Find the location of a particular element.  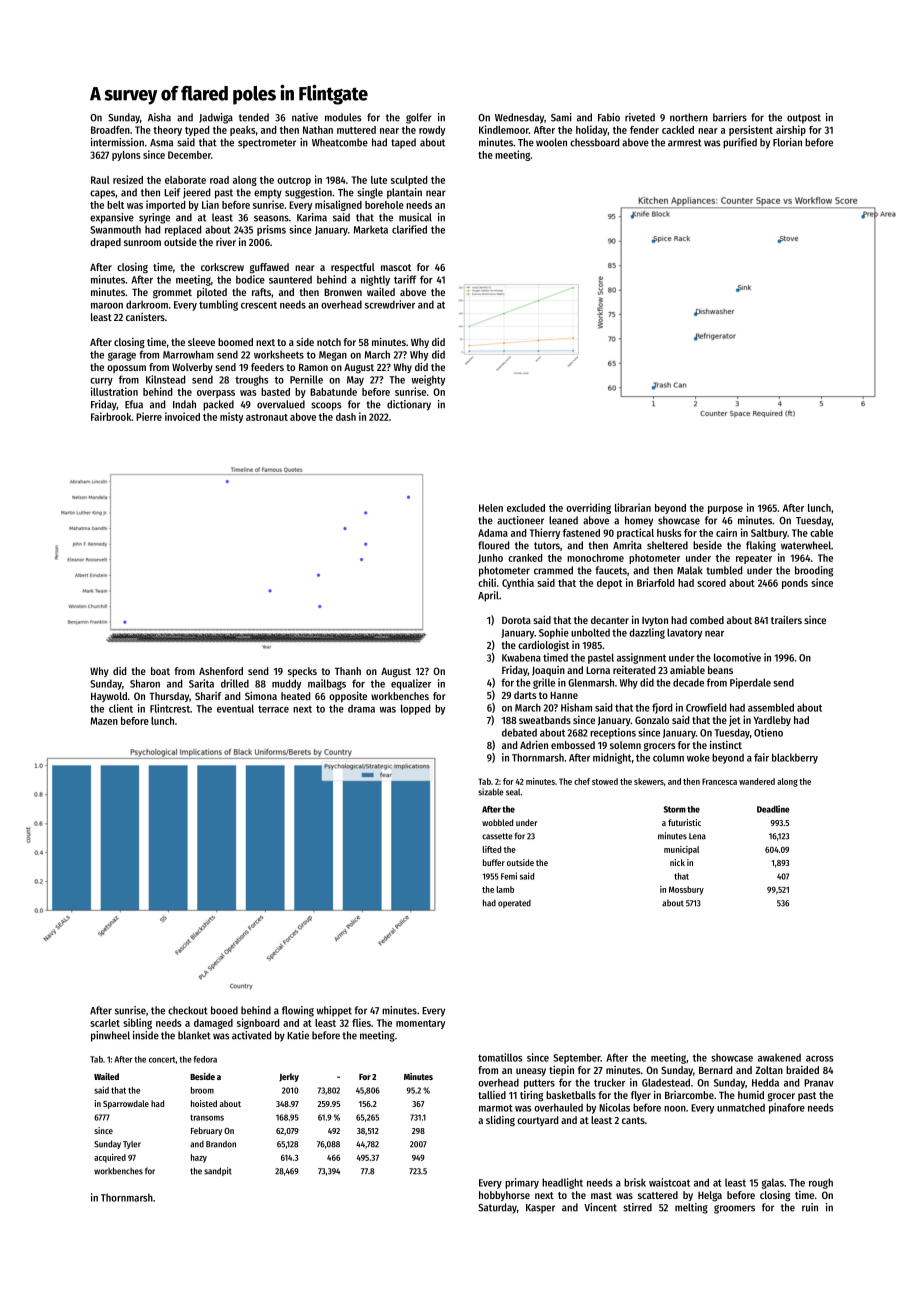

eventual is located at coordinates (235, 708).
